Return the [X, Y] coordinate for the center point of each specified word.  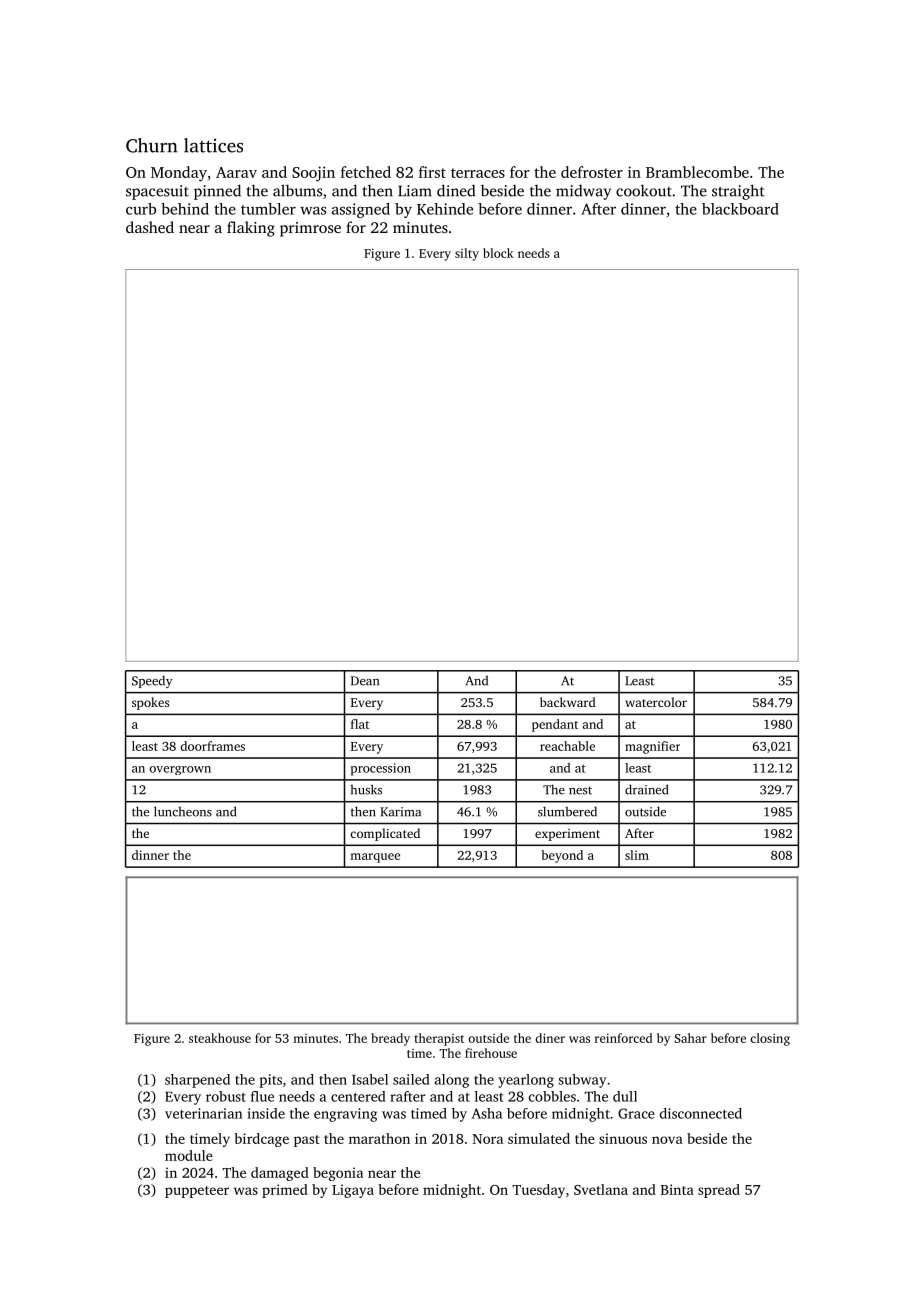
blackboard [740, 209]
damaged [280, 1174]
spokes [150, 703]
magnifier [652, 747]
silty [467, 254]
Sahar [690, 1038]
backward [568, 702]
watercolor [656, 702]
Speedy [152, 681]
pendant [555, 725]
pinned [217, 192]
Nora [487, 1139]
